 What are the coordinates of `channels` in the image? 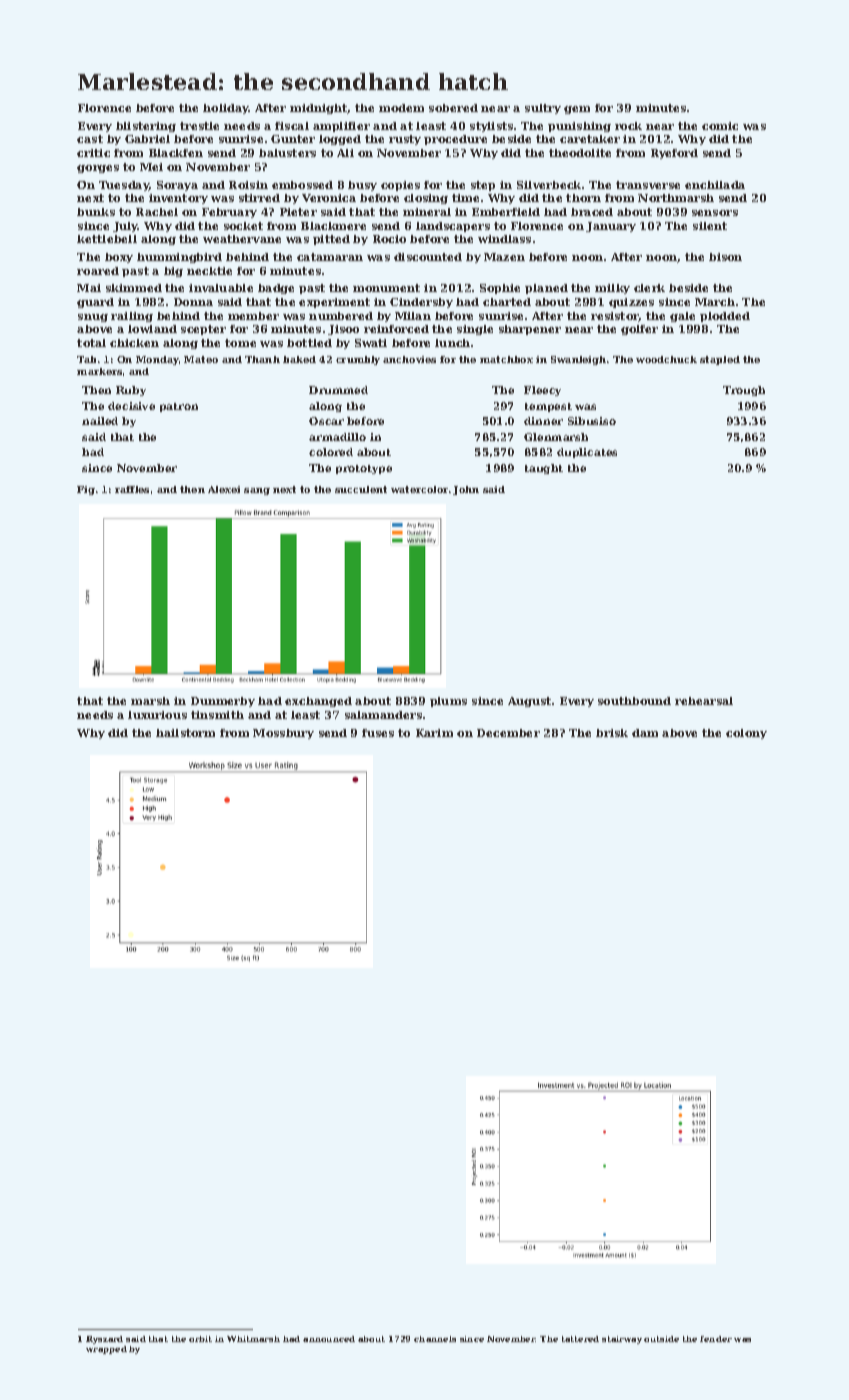 It's located at (435, 1339).
